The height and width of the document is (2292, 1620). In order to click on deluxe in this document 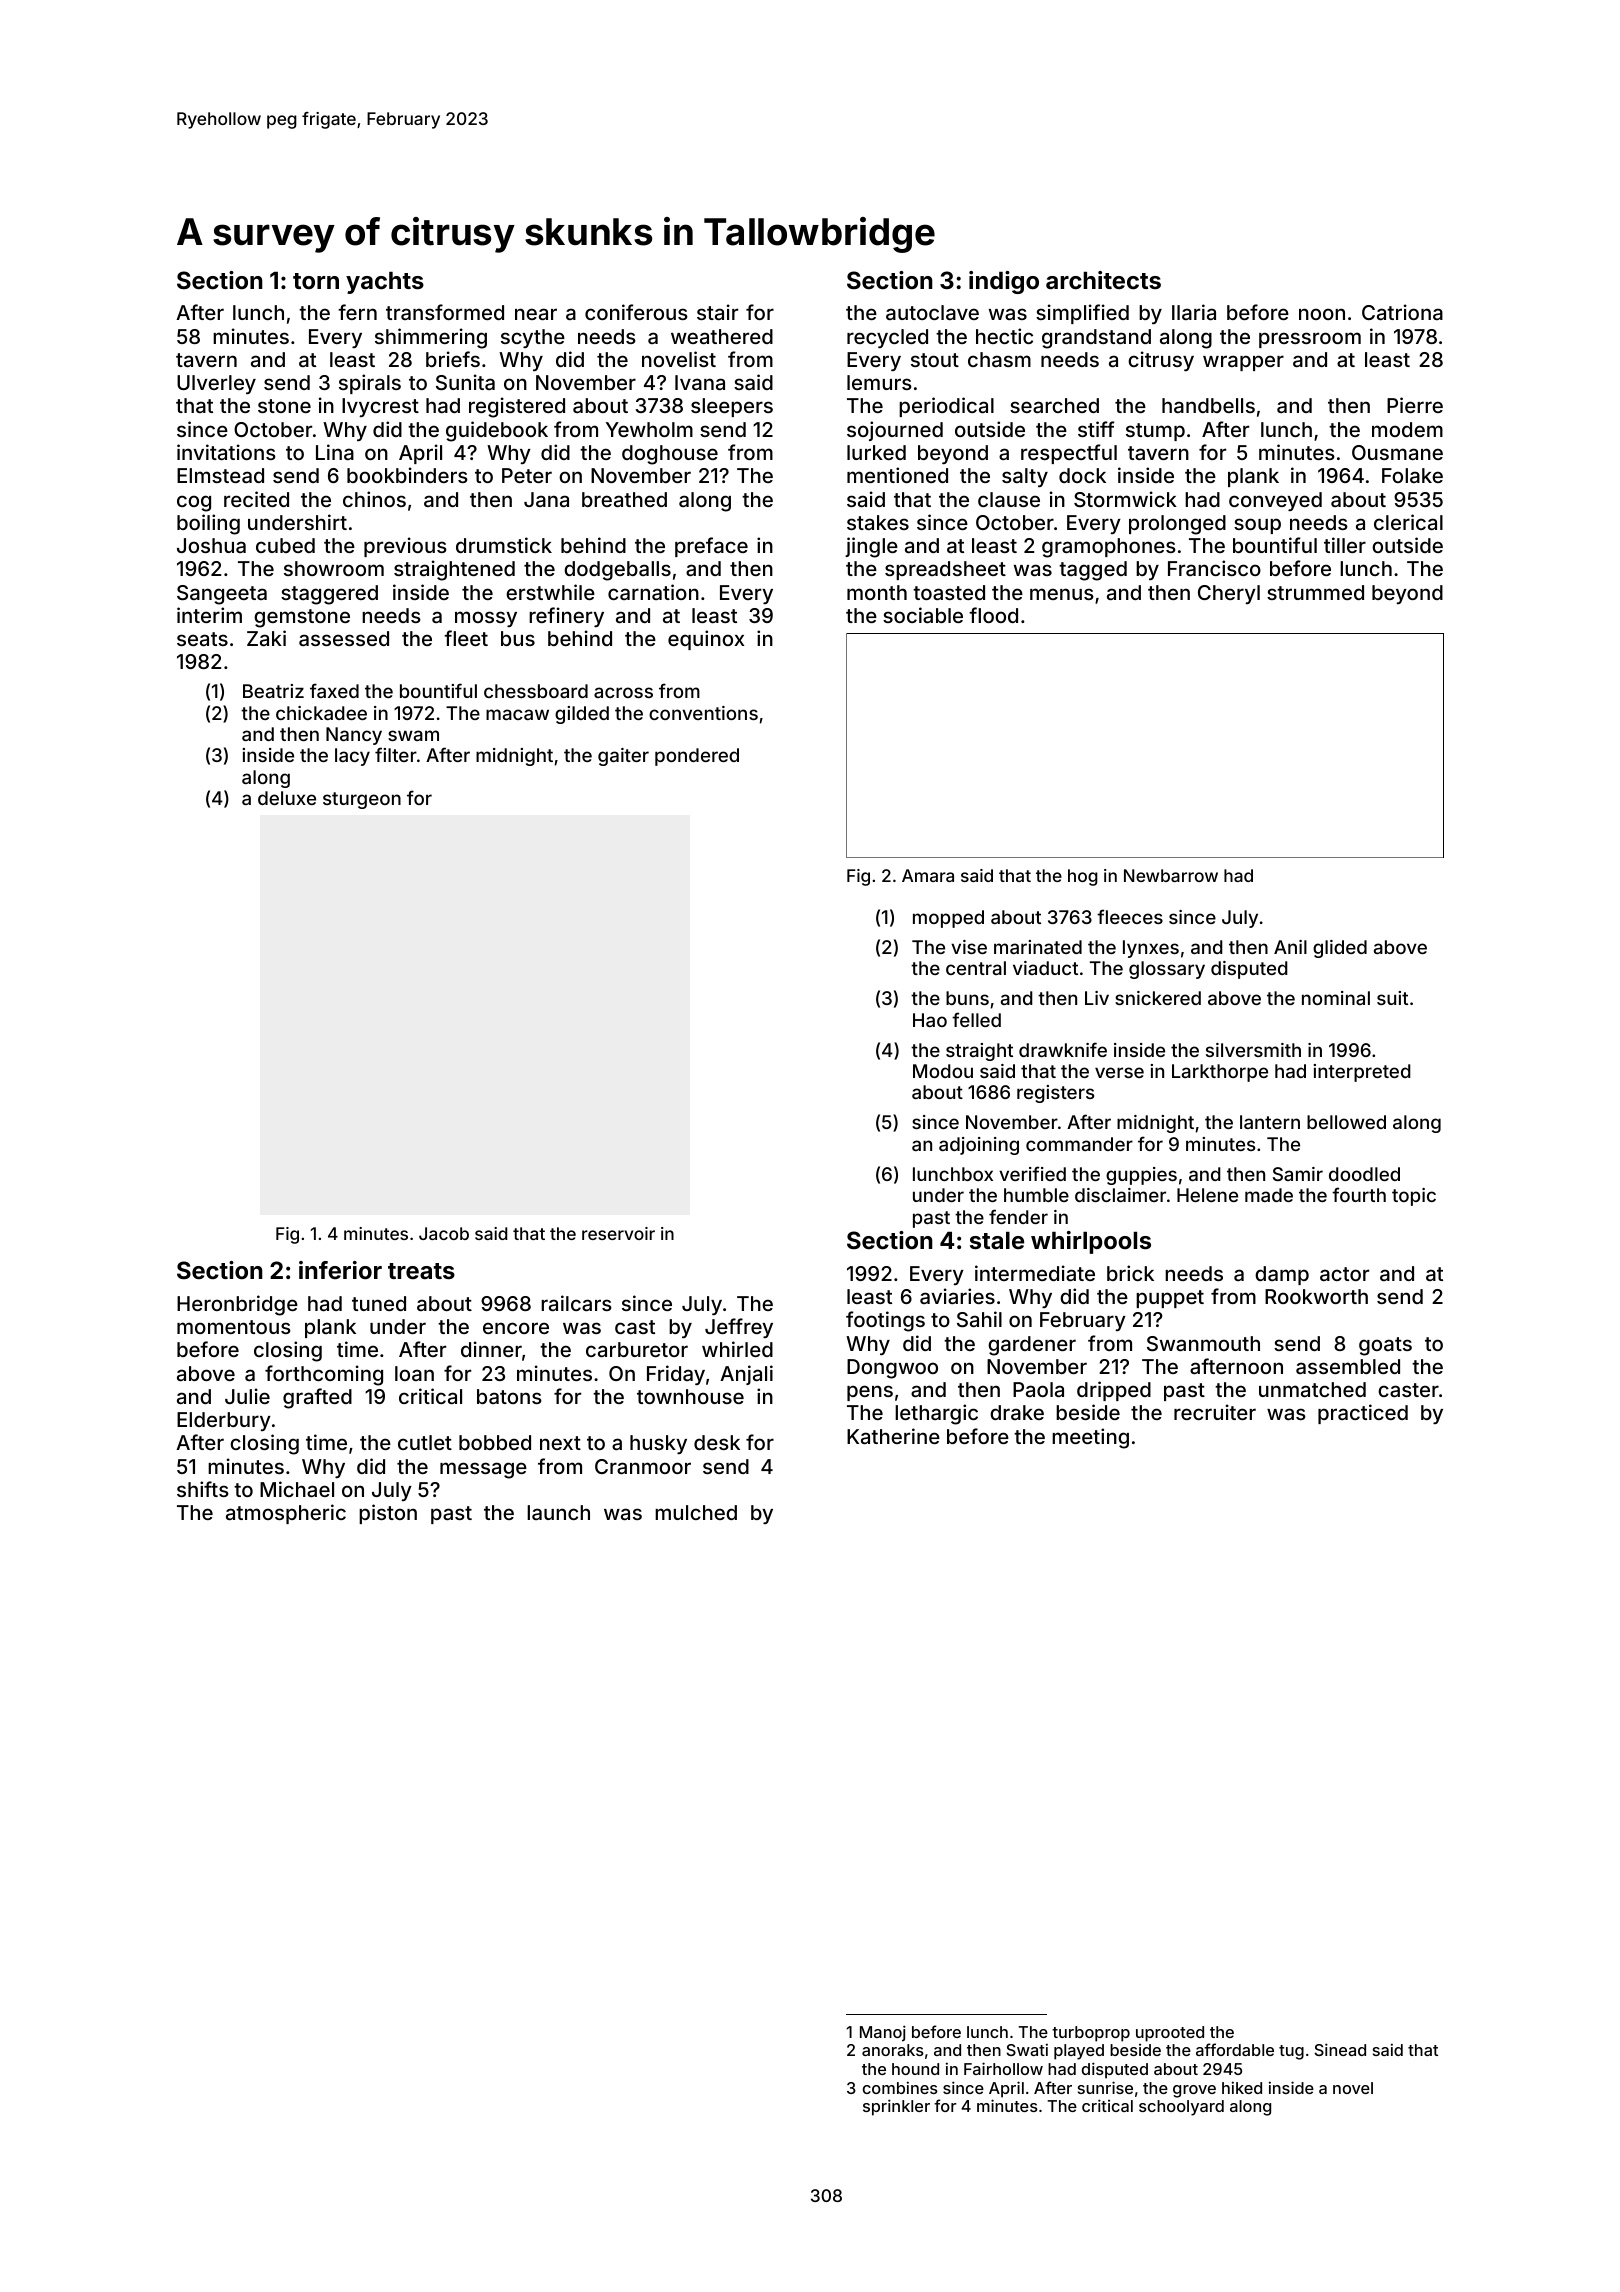, I will do `click(287, 798)`.
